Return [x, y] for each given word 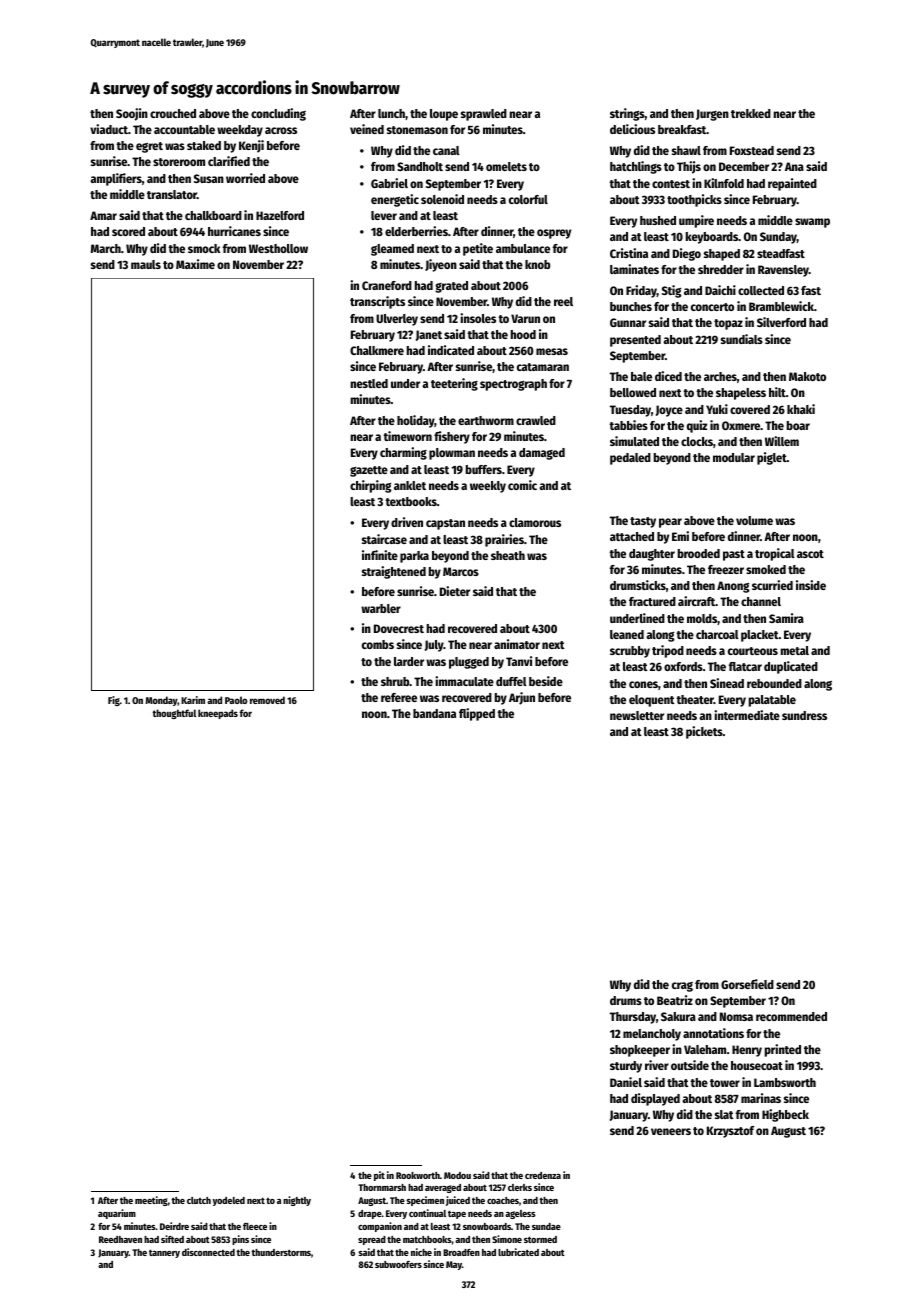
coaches [503, 1200]
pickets [704, 732]
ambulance [523, 248]
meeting [151, 1201]
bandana [434, 713]
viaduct [109, 129]
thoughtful [174, 714]
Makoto [807, 376]
